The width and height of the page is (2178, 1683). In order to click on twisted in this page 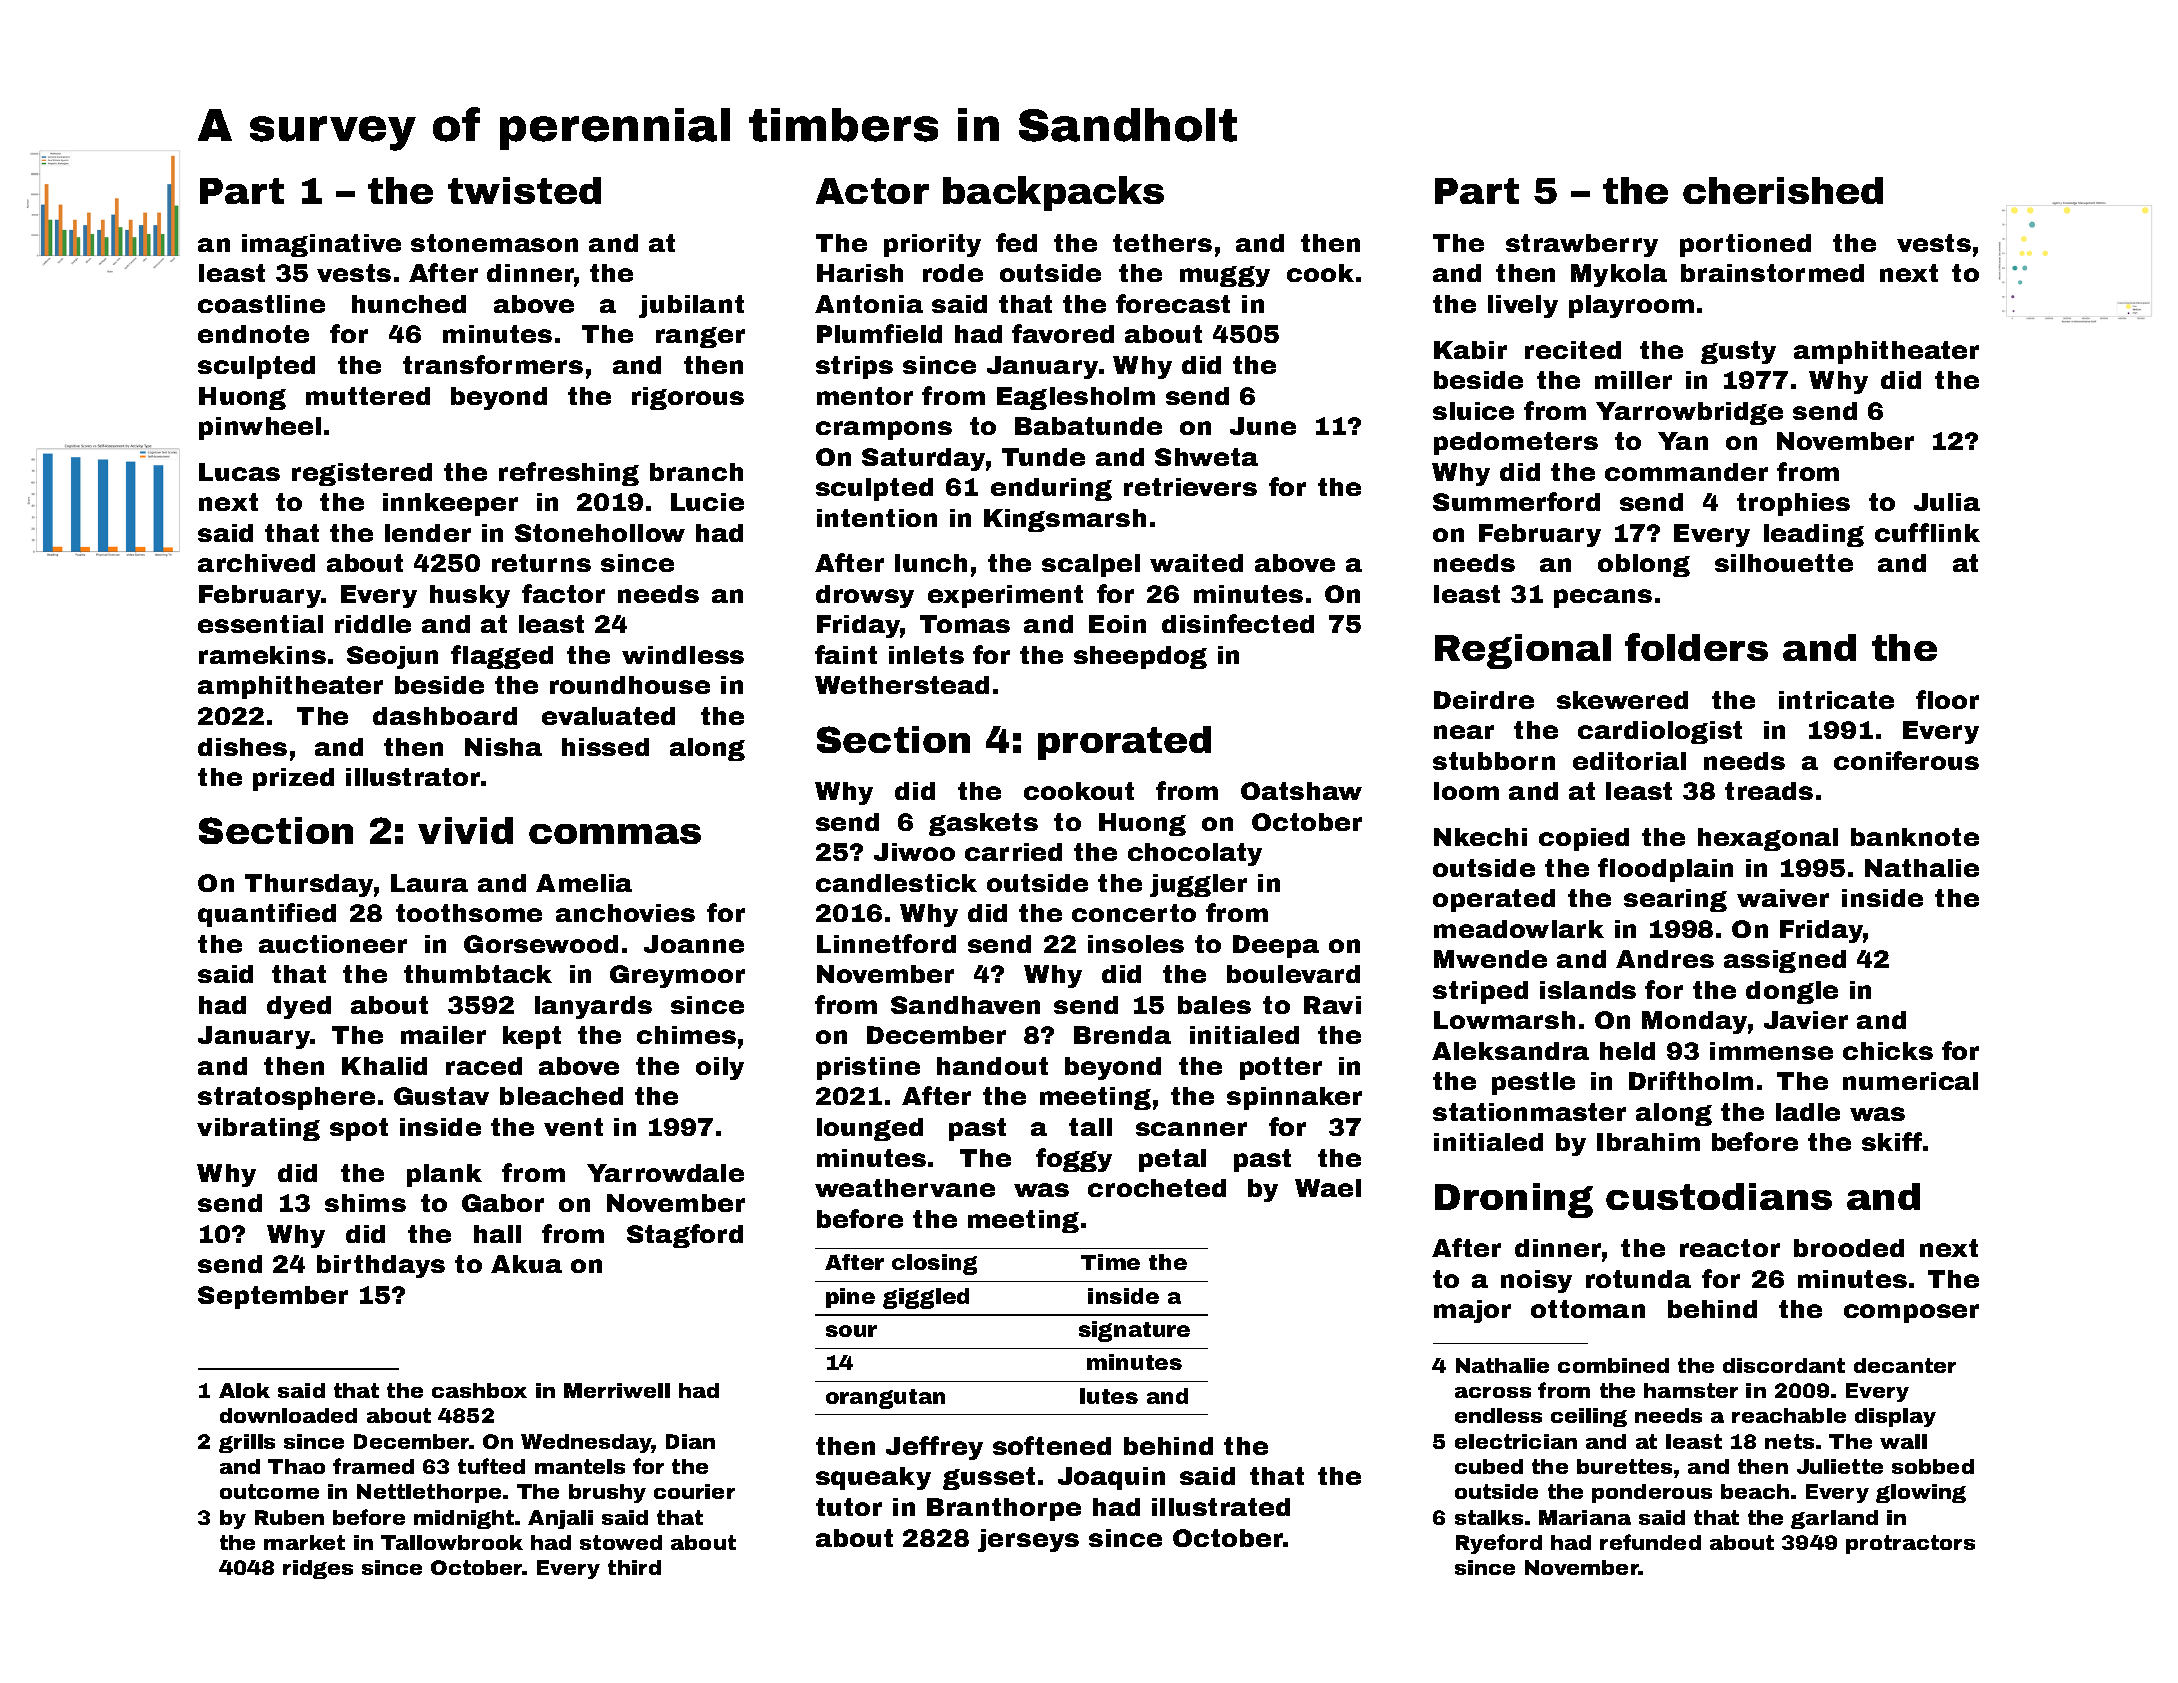, I will do `click(524, 190)`.
